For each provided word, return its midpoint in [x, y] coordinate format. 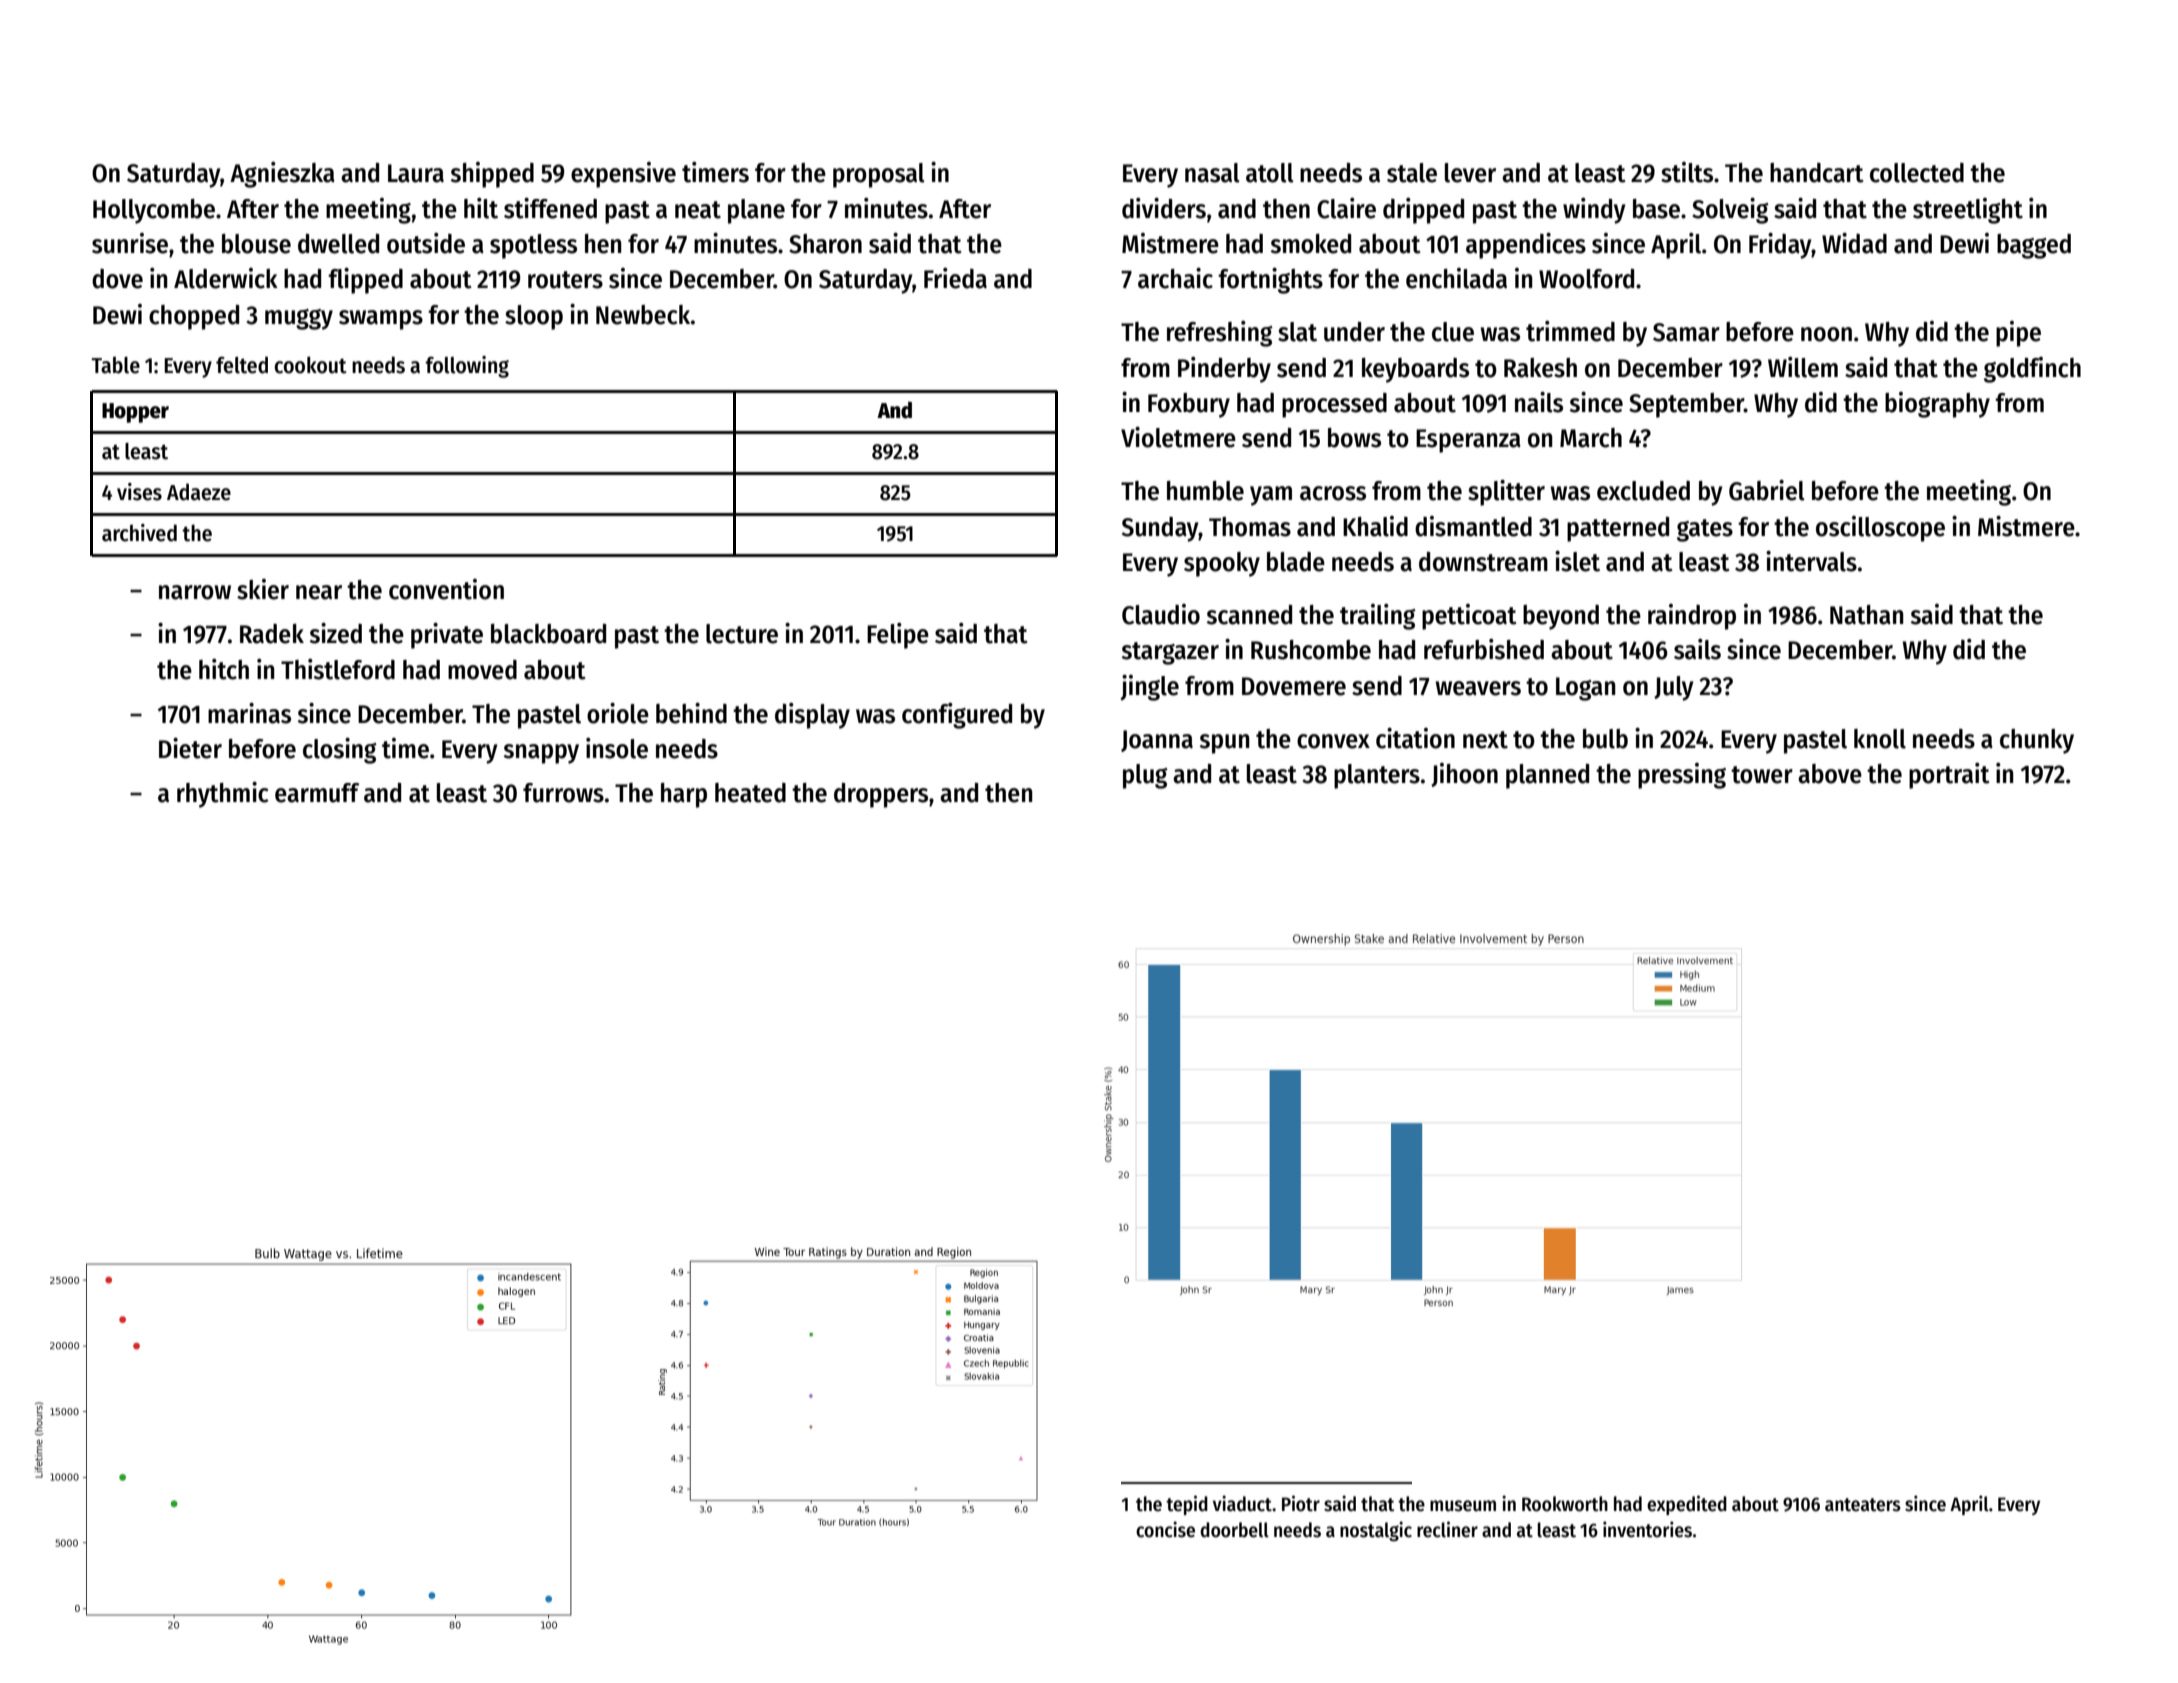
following [467, 367]
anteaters [1863, 1505]
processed [1334, 405]
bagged [2034, 246]
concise [1165, 1529]
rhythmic [223, 795]
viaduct [1242, 1503]
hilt [481, 208]
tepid [1187, 1505]
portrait [1949, 776]
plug [1145, 776]
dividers [1164, 208]
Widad [1854, 243]
